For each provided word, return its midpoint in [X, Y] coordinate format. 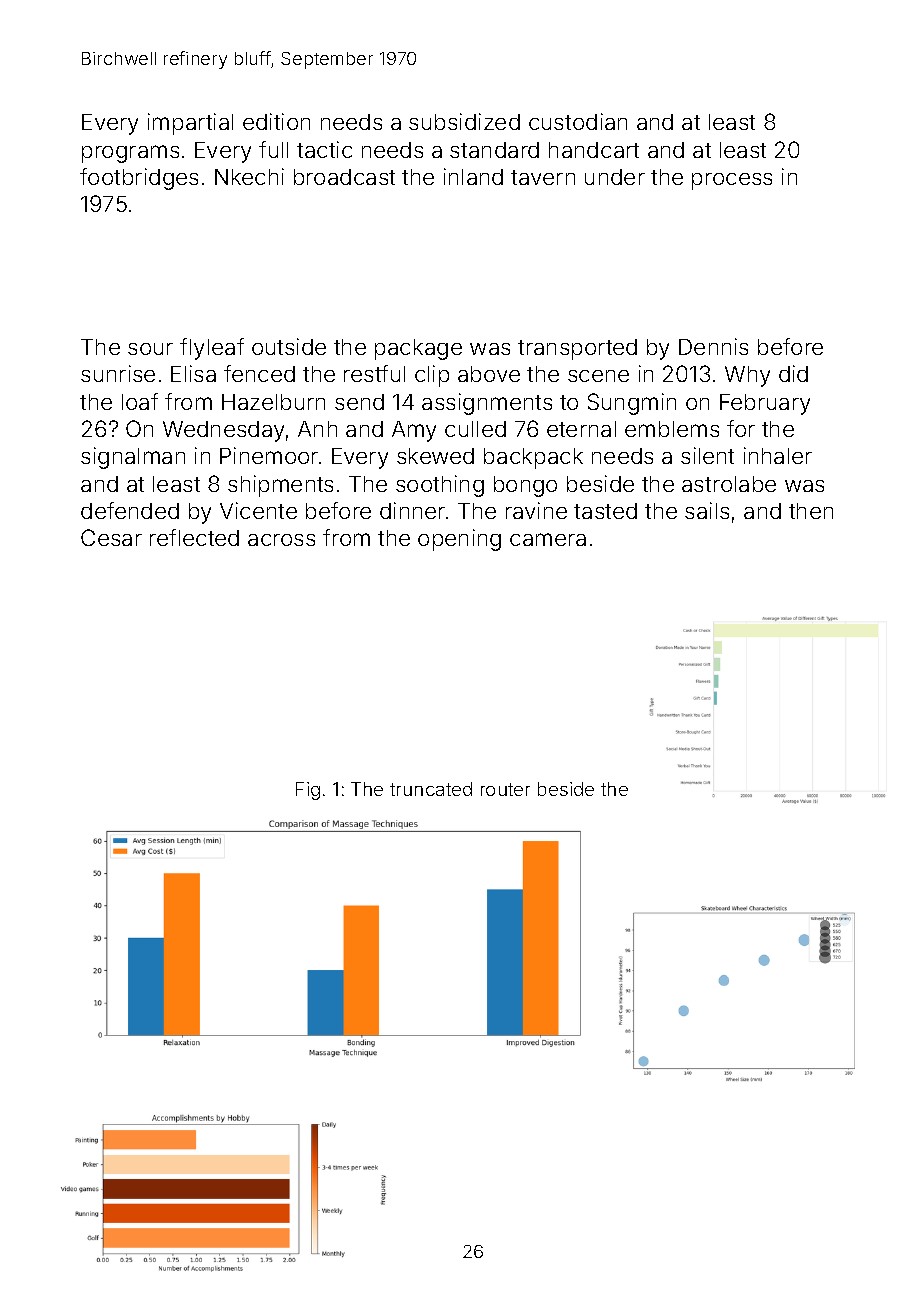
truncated [431, 789]
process [732, 181]
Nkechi [249, 176]
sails [707, 510]
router [505, 789]
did [793, 373]
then [811, 511]
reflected [194, 537]
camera [548, 539]
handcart [594, 150]
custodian [578, 121]
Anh [317, 429]
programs [130, 154]
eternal [581, 429]
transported [577, 349]
